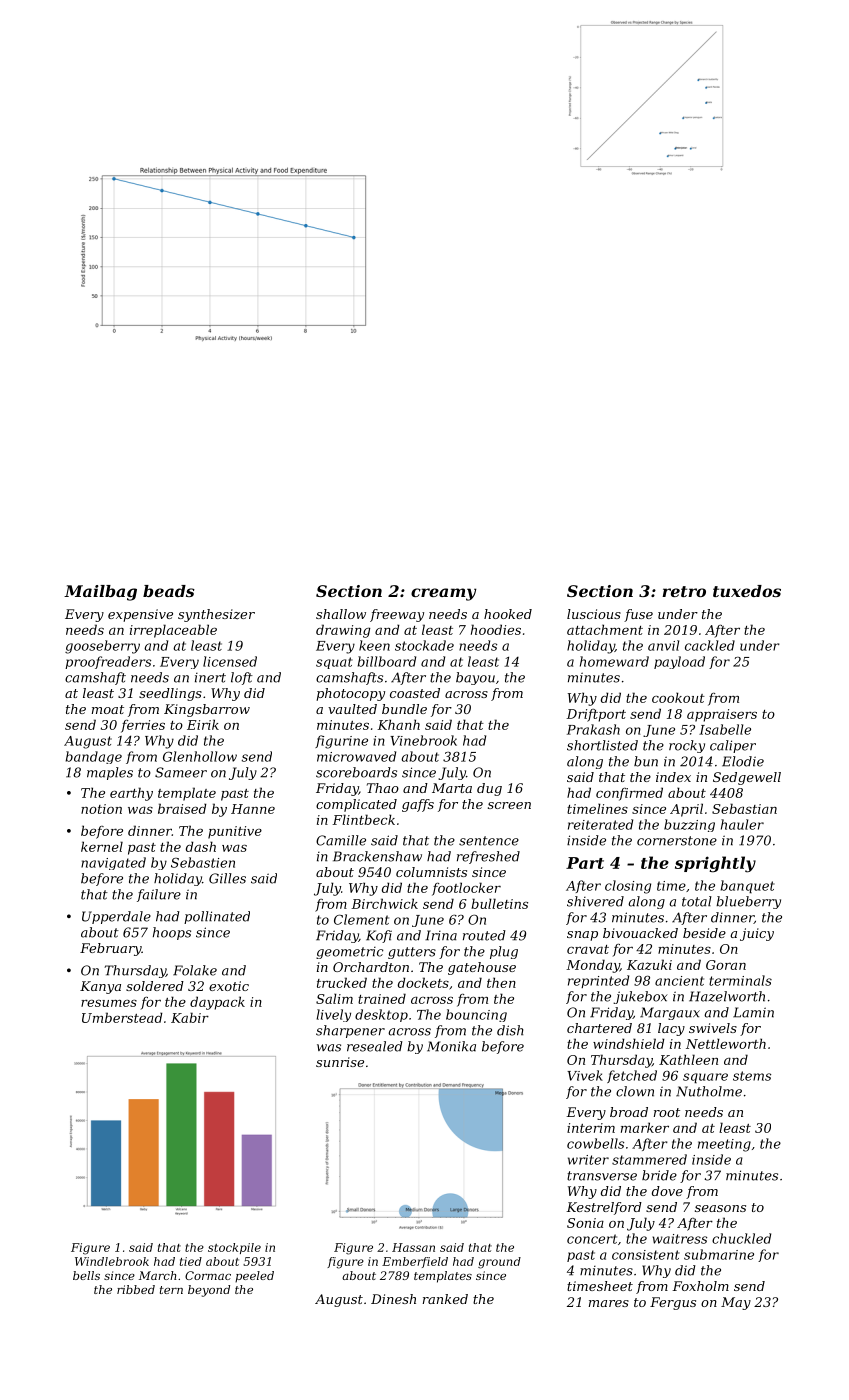 Image resolution: width=849 pixels, height=1400 pixels. What do you see at coordinates (445, 1299) in the screenshot?
I see `ranked` at bounding box center [445, 1299].
